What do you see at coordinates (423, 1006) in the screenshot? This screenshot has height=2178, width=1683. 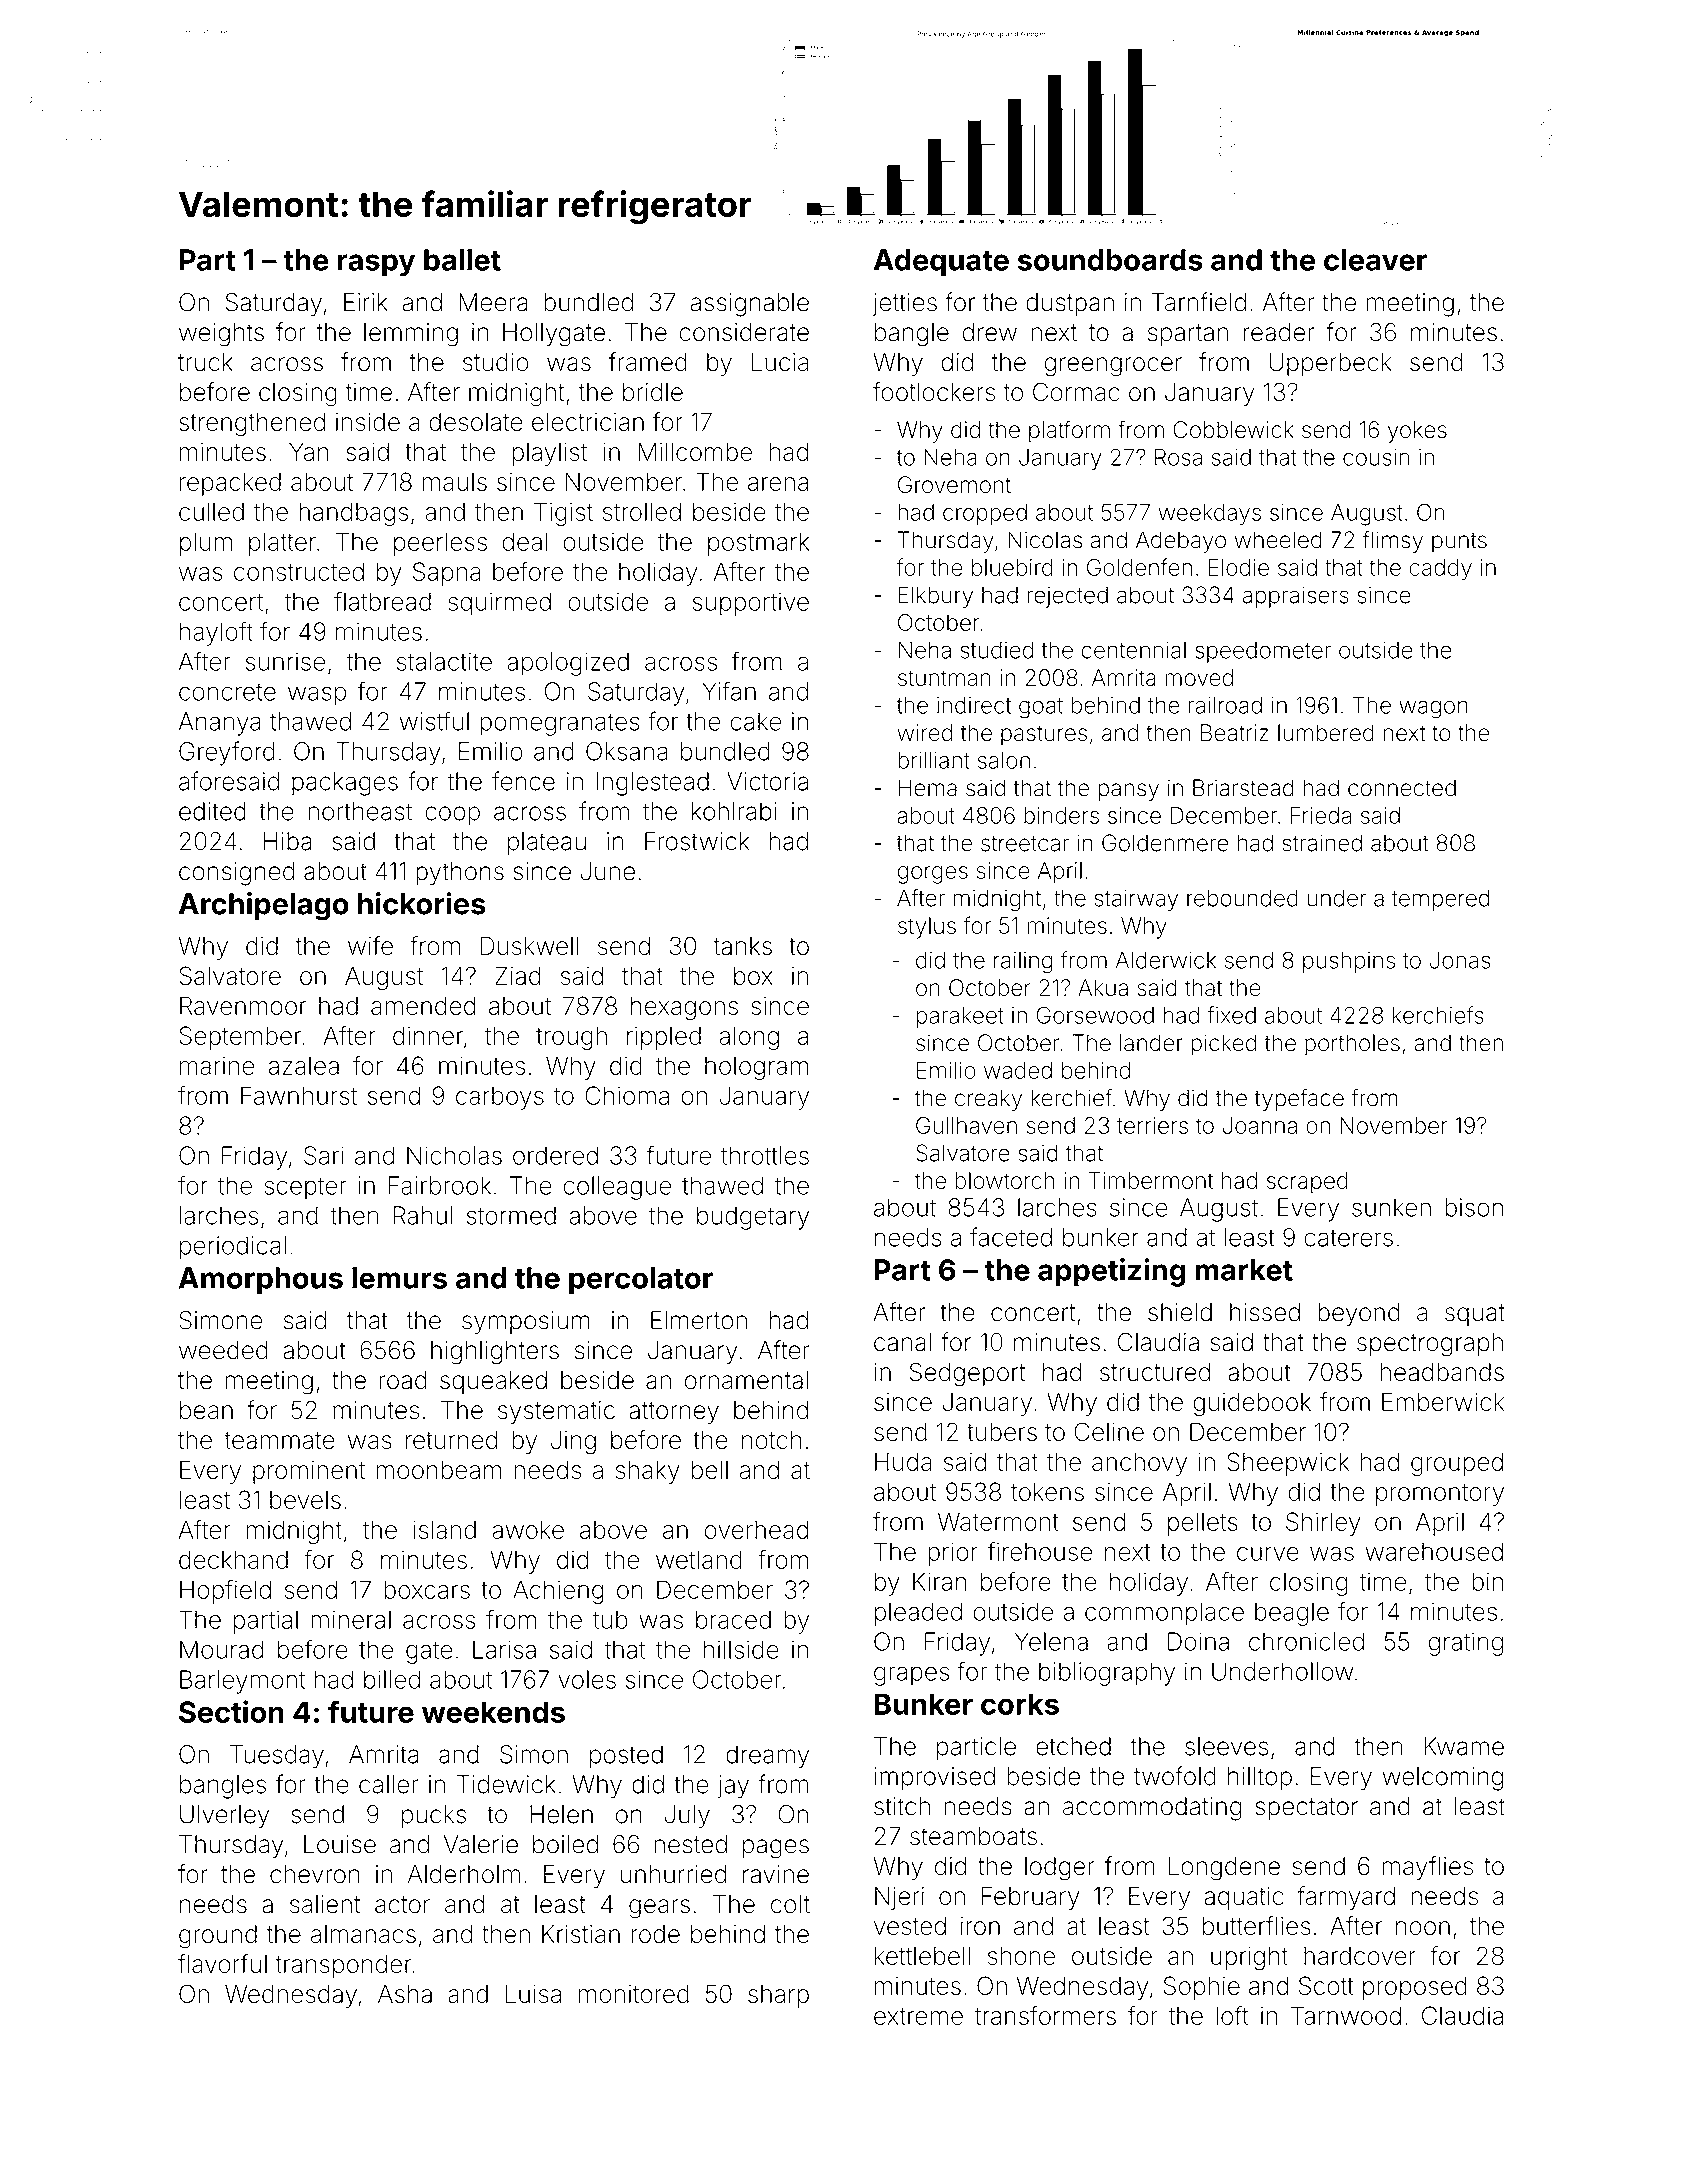 I see `amended` at bounding box center [423, 1006].
